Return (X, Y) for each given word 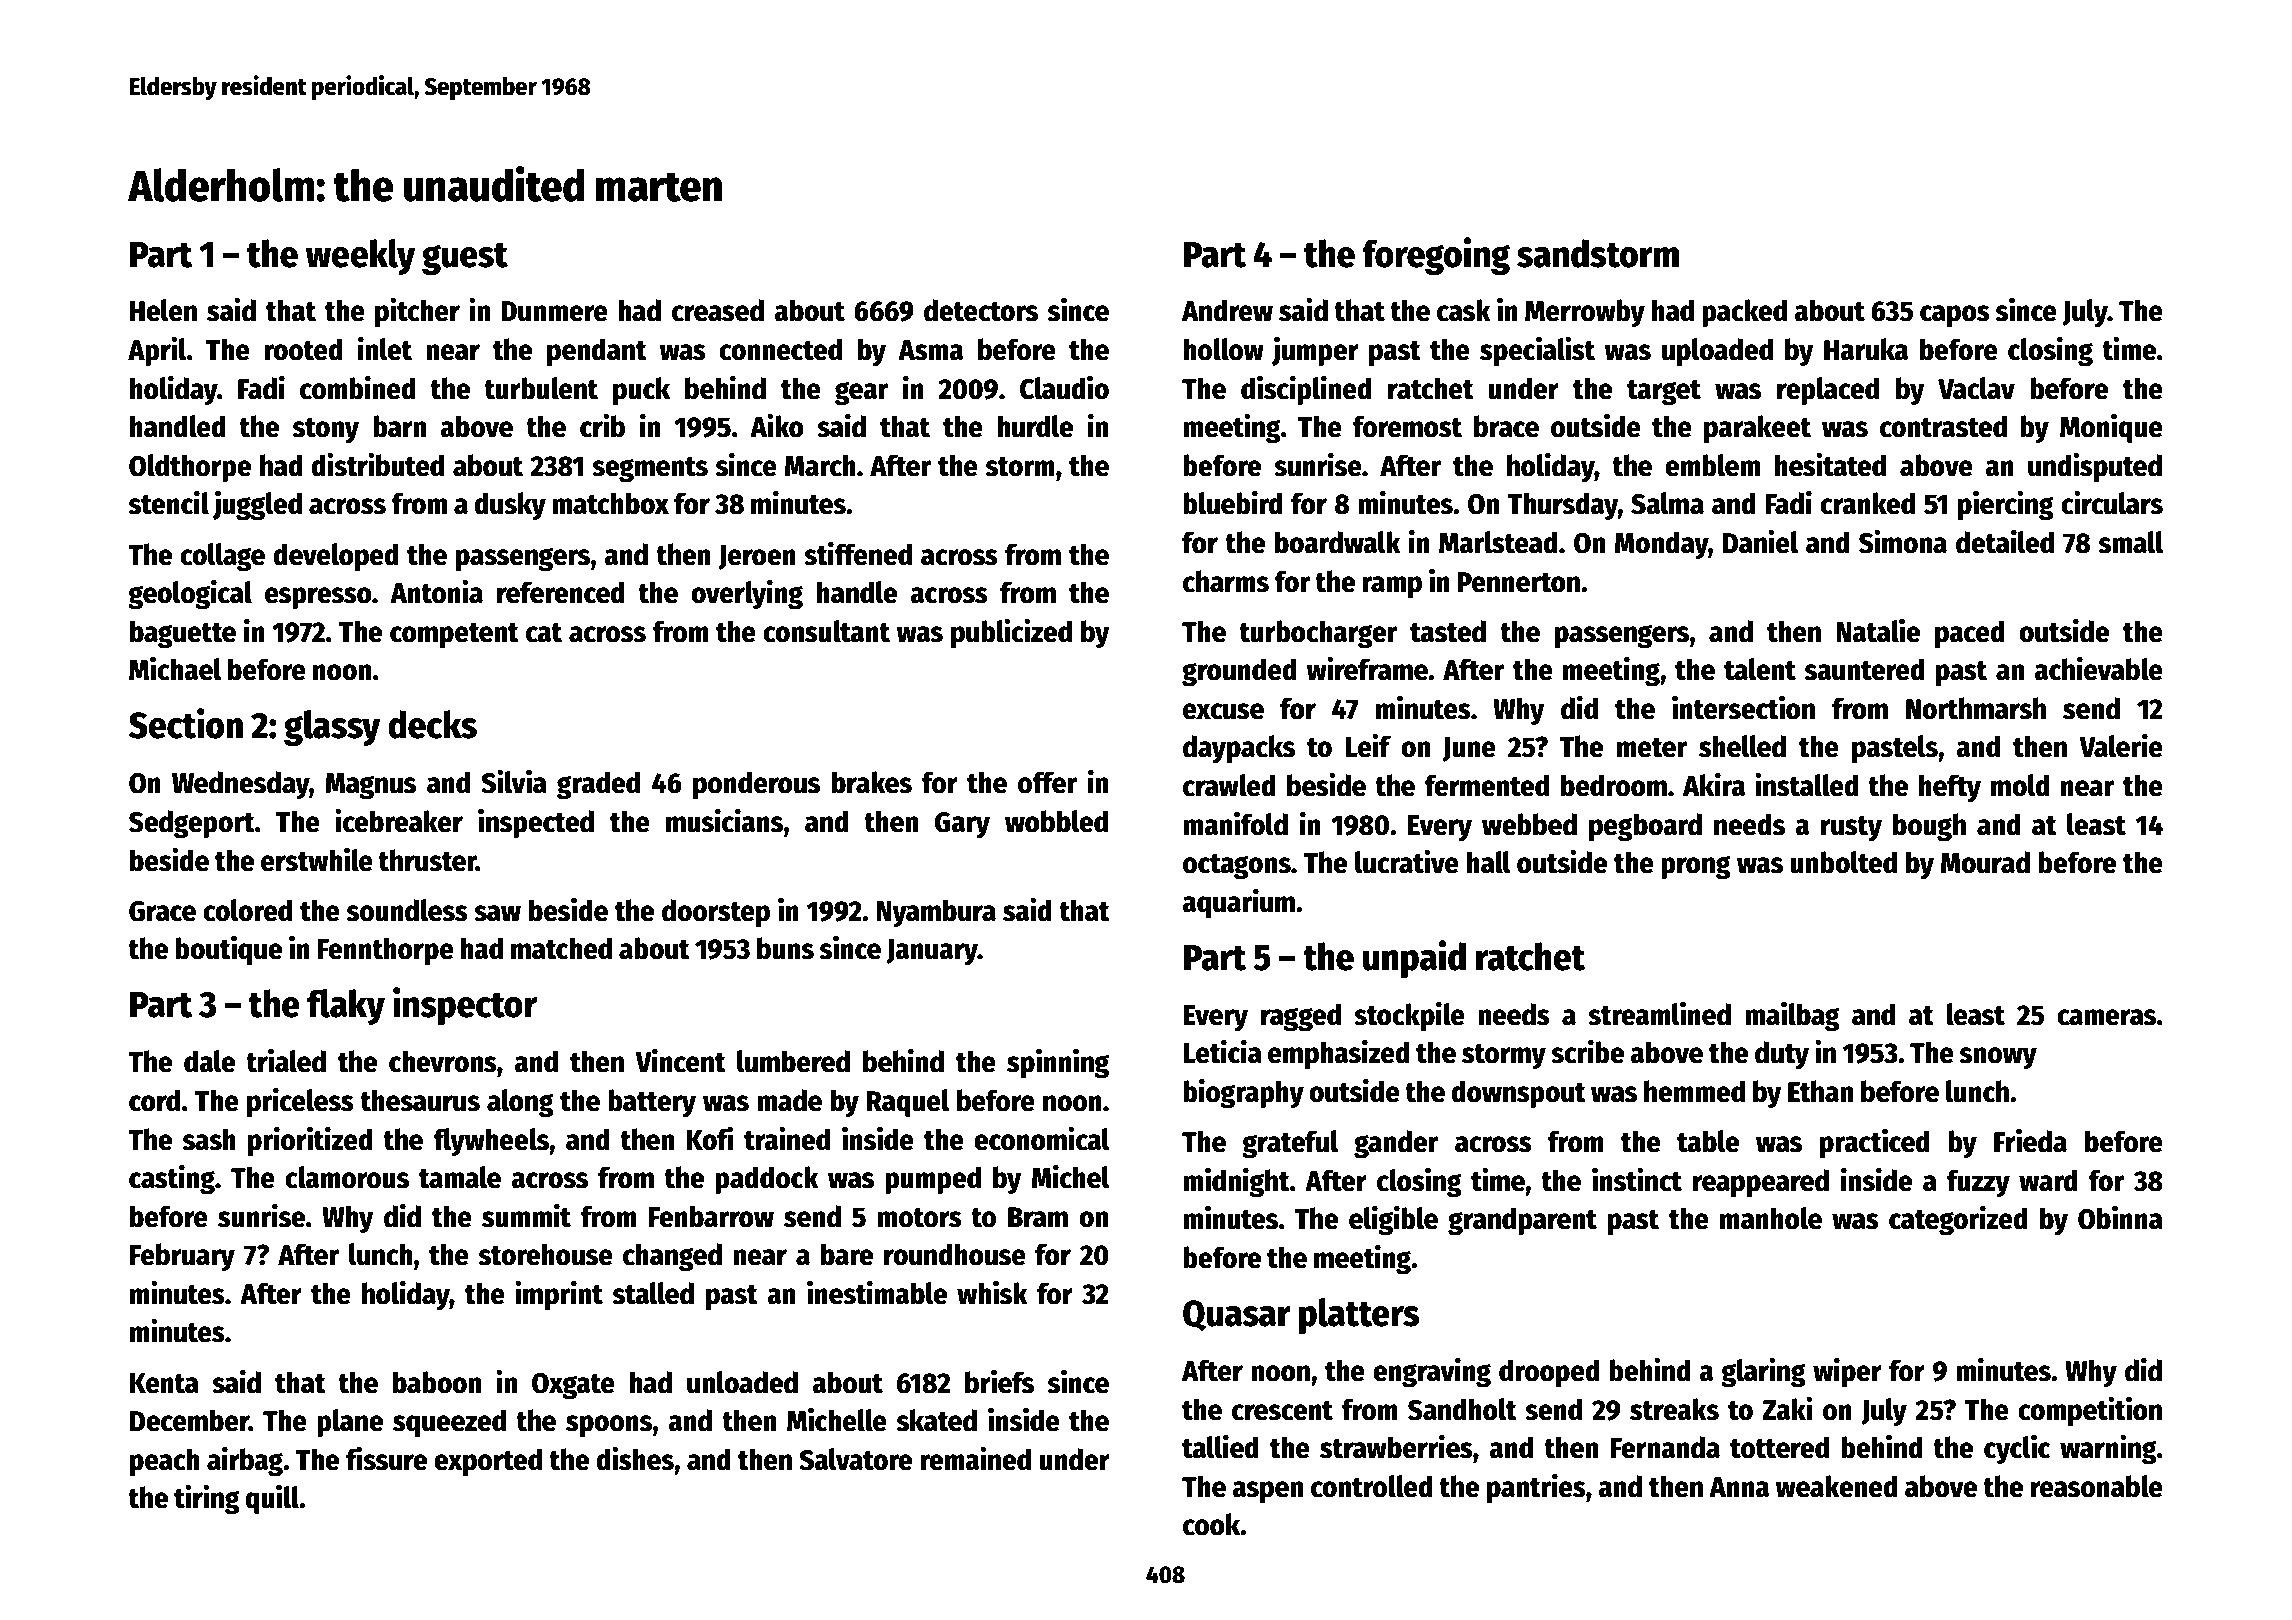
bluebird (1233, 503)
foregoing (1436, 256)
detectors (981, 310)
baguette (183, 634)
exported (488, 1462)
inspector (465, 1006)
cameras (2106, 1017)
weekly (361, 257)
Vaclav (1976, 388)
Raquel (908, 1103)
